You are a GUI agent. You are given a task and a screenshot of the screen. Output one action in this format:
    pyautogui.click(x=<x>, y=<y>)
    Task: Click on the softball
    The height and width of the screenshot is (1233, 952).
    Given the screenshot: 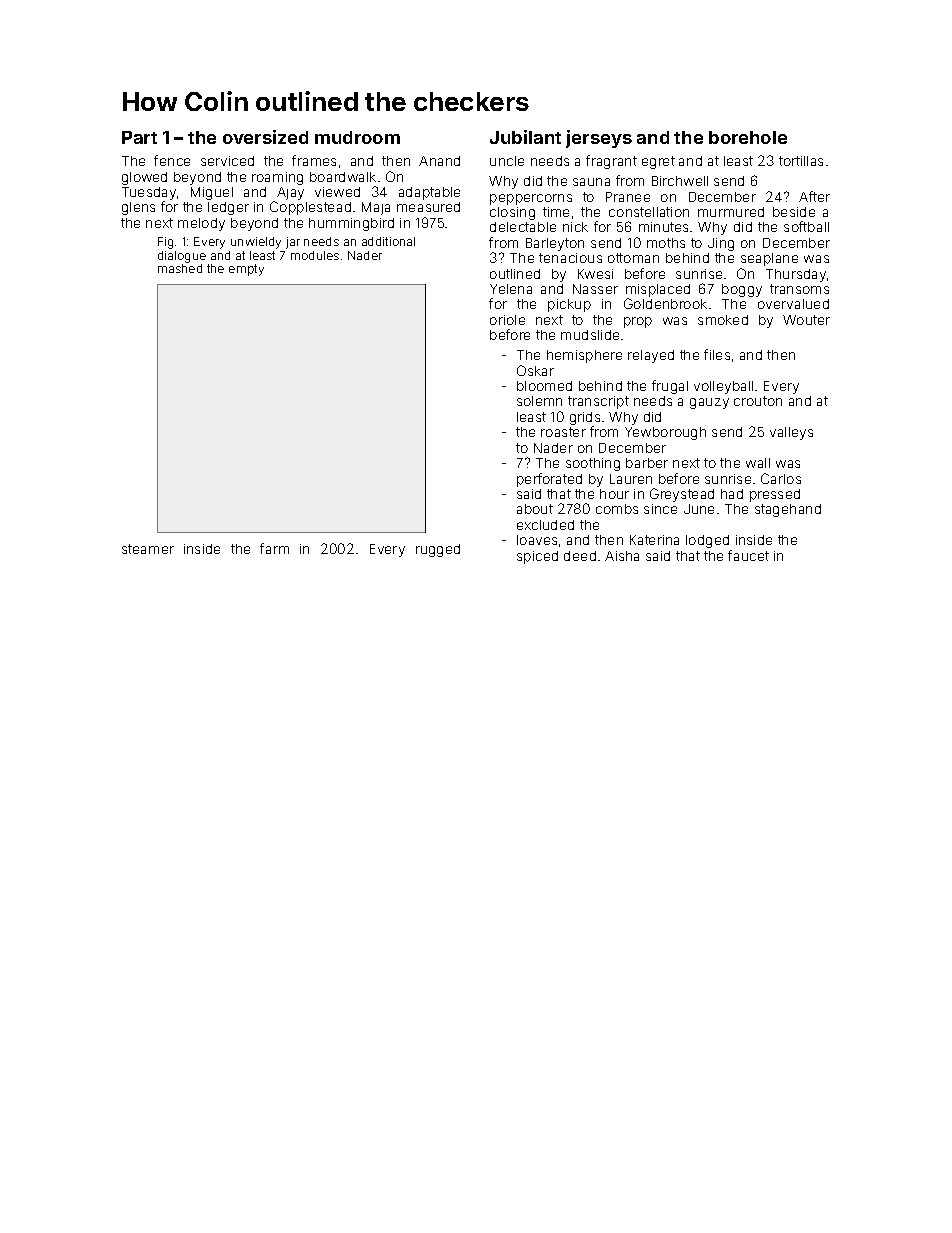 What is the action you would take?
    pyautogui.click(x=806, y=226)
